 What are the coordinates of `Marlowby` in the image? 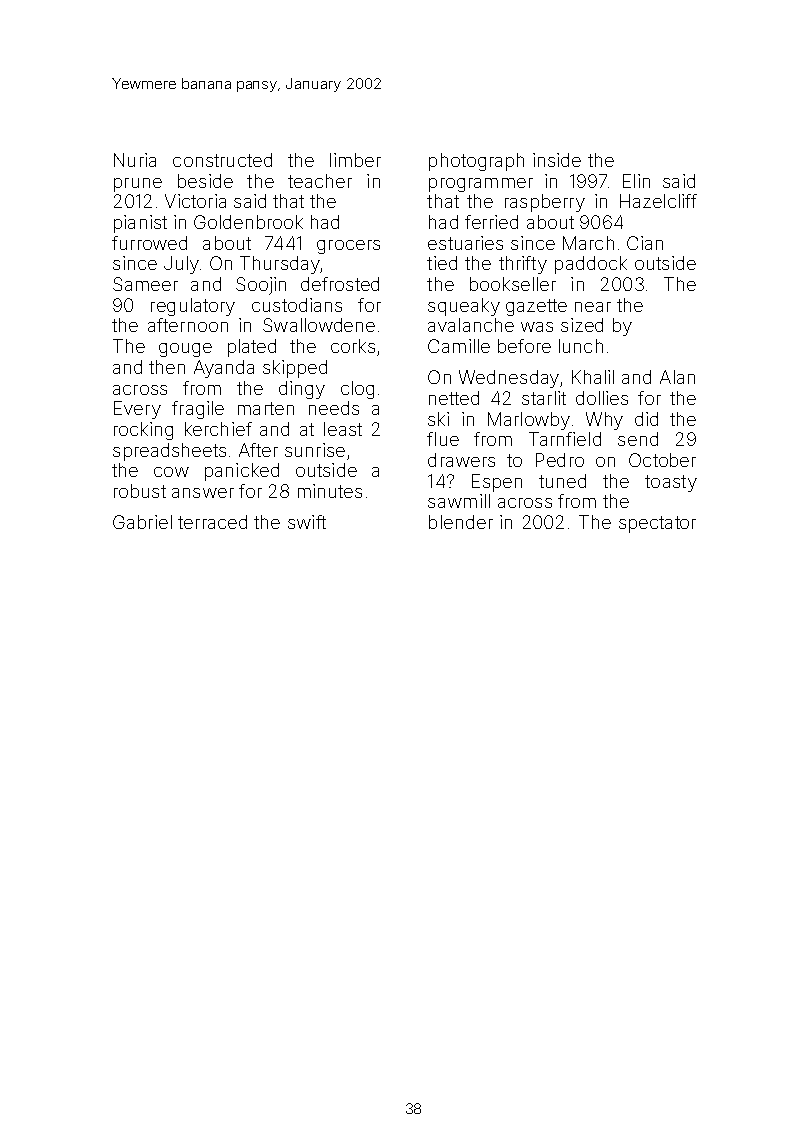 It's located at (529, 421).
